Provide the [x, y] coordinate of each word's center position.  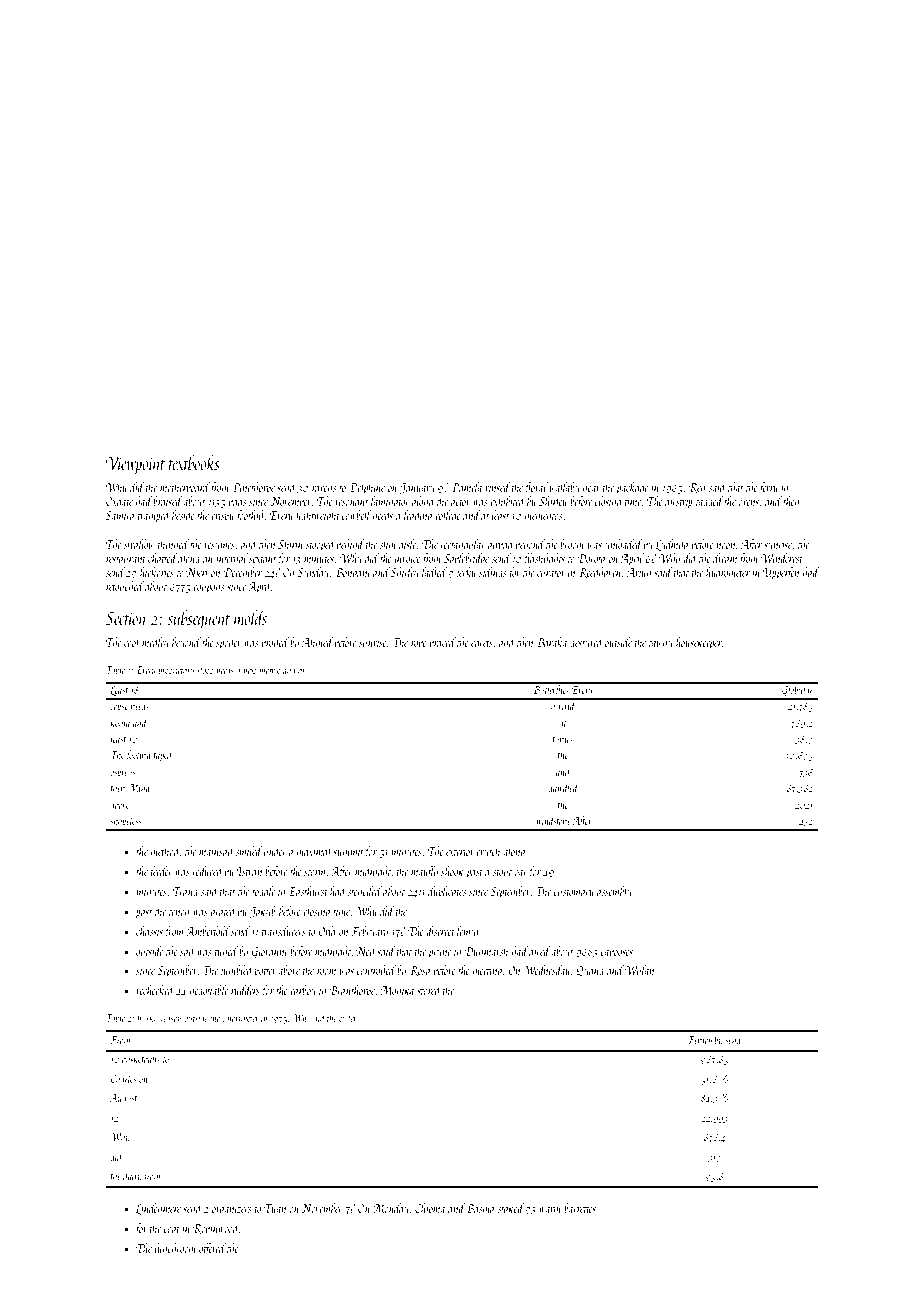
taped [163, 755]
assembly [614, 892]
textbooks [194, 462]
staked [511, 1208]
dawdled [563, 787]
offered [212, 1249]
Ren [697, 488]
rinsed [497, 487]
